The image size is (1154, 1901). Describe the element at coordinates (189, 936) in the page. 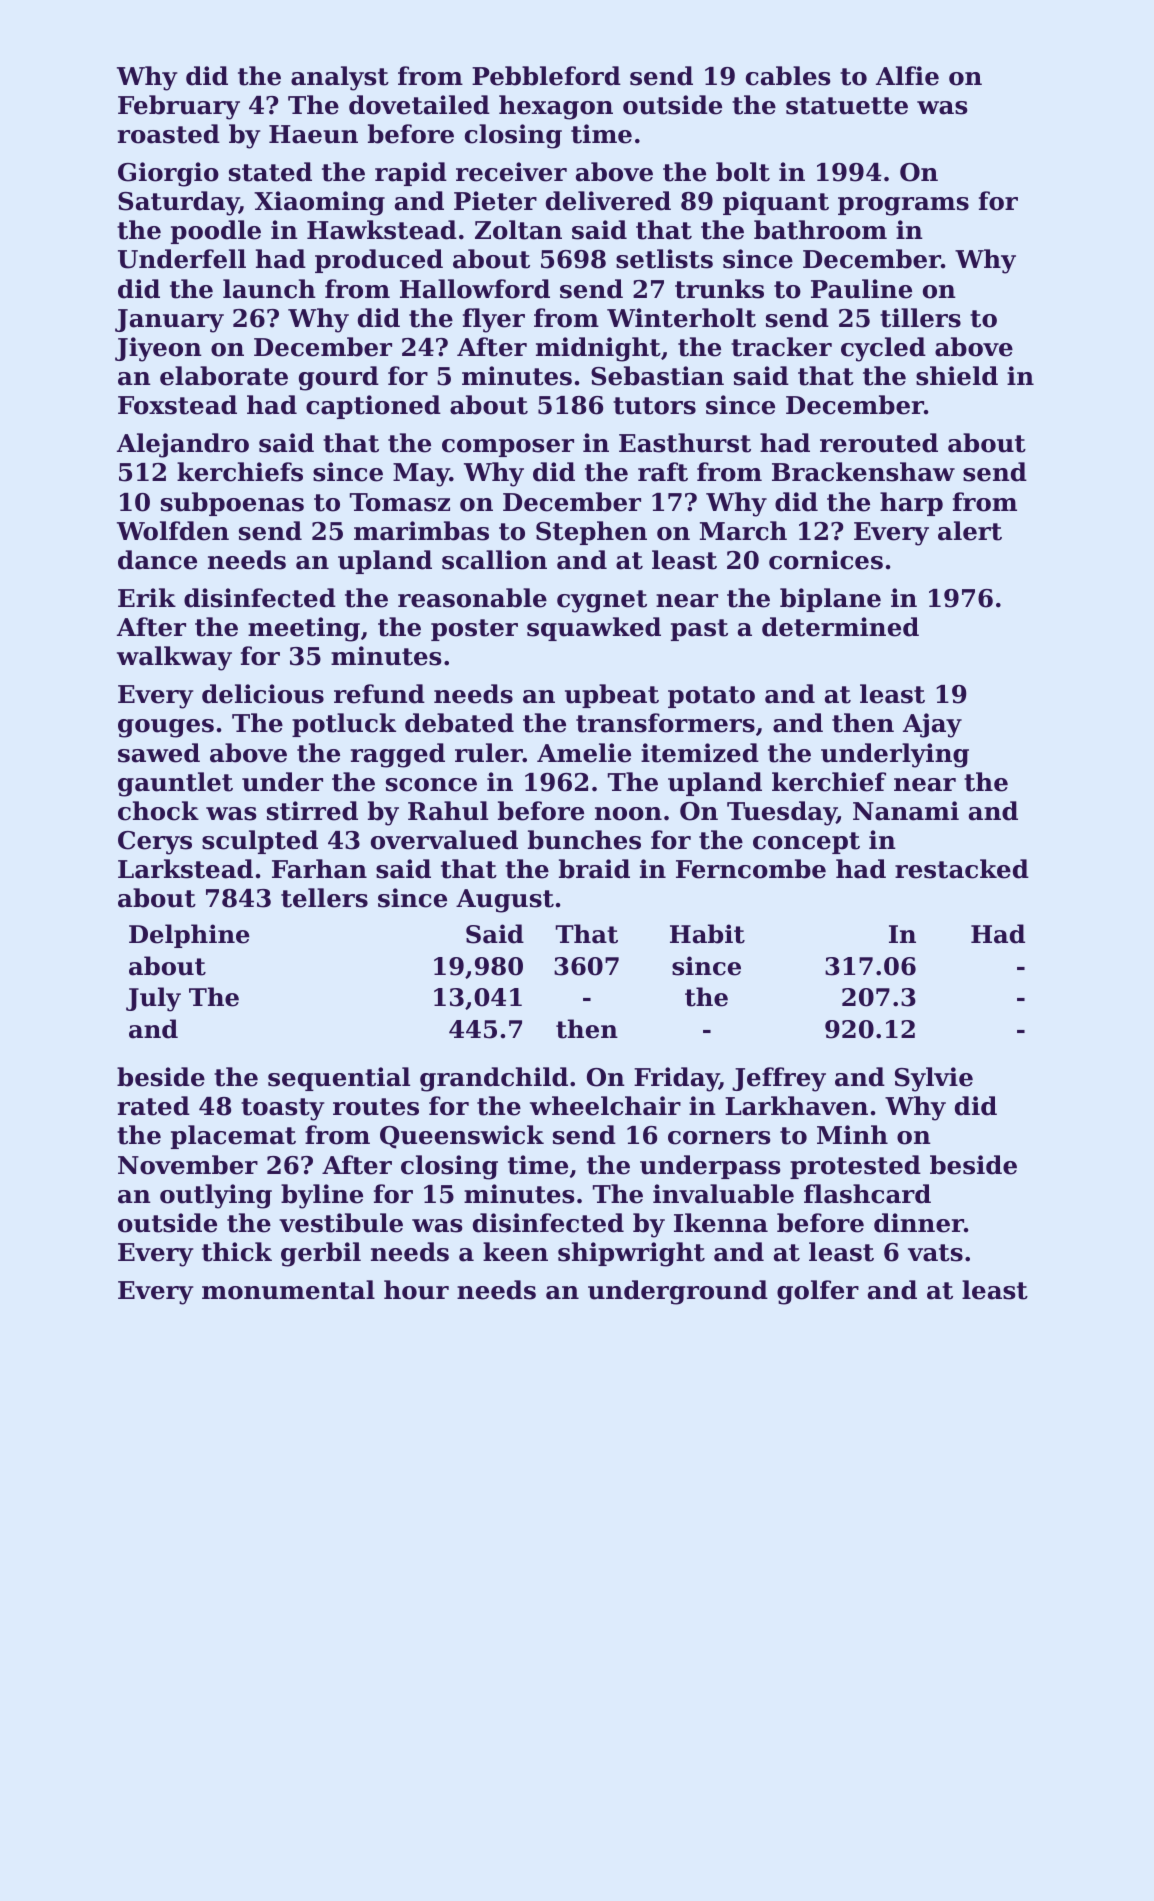

I see `Delphine` at that location.
